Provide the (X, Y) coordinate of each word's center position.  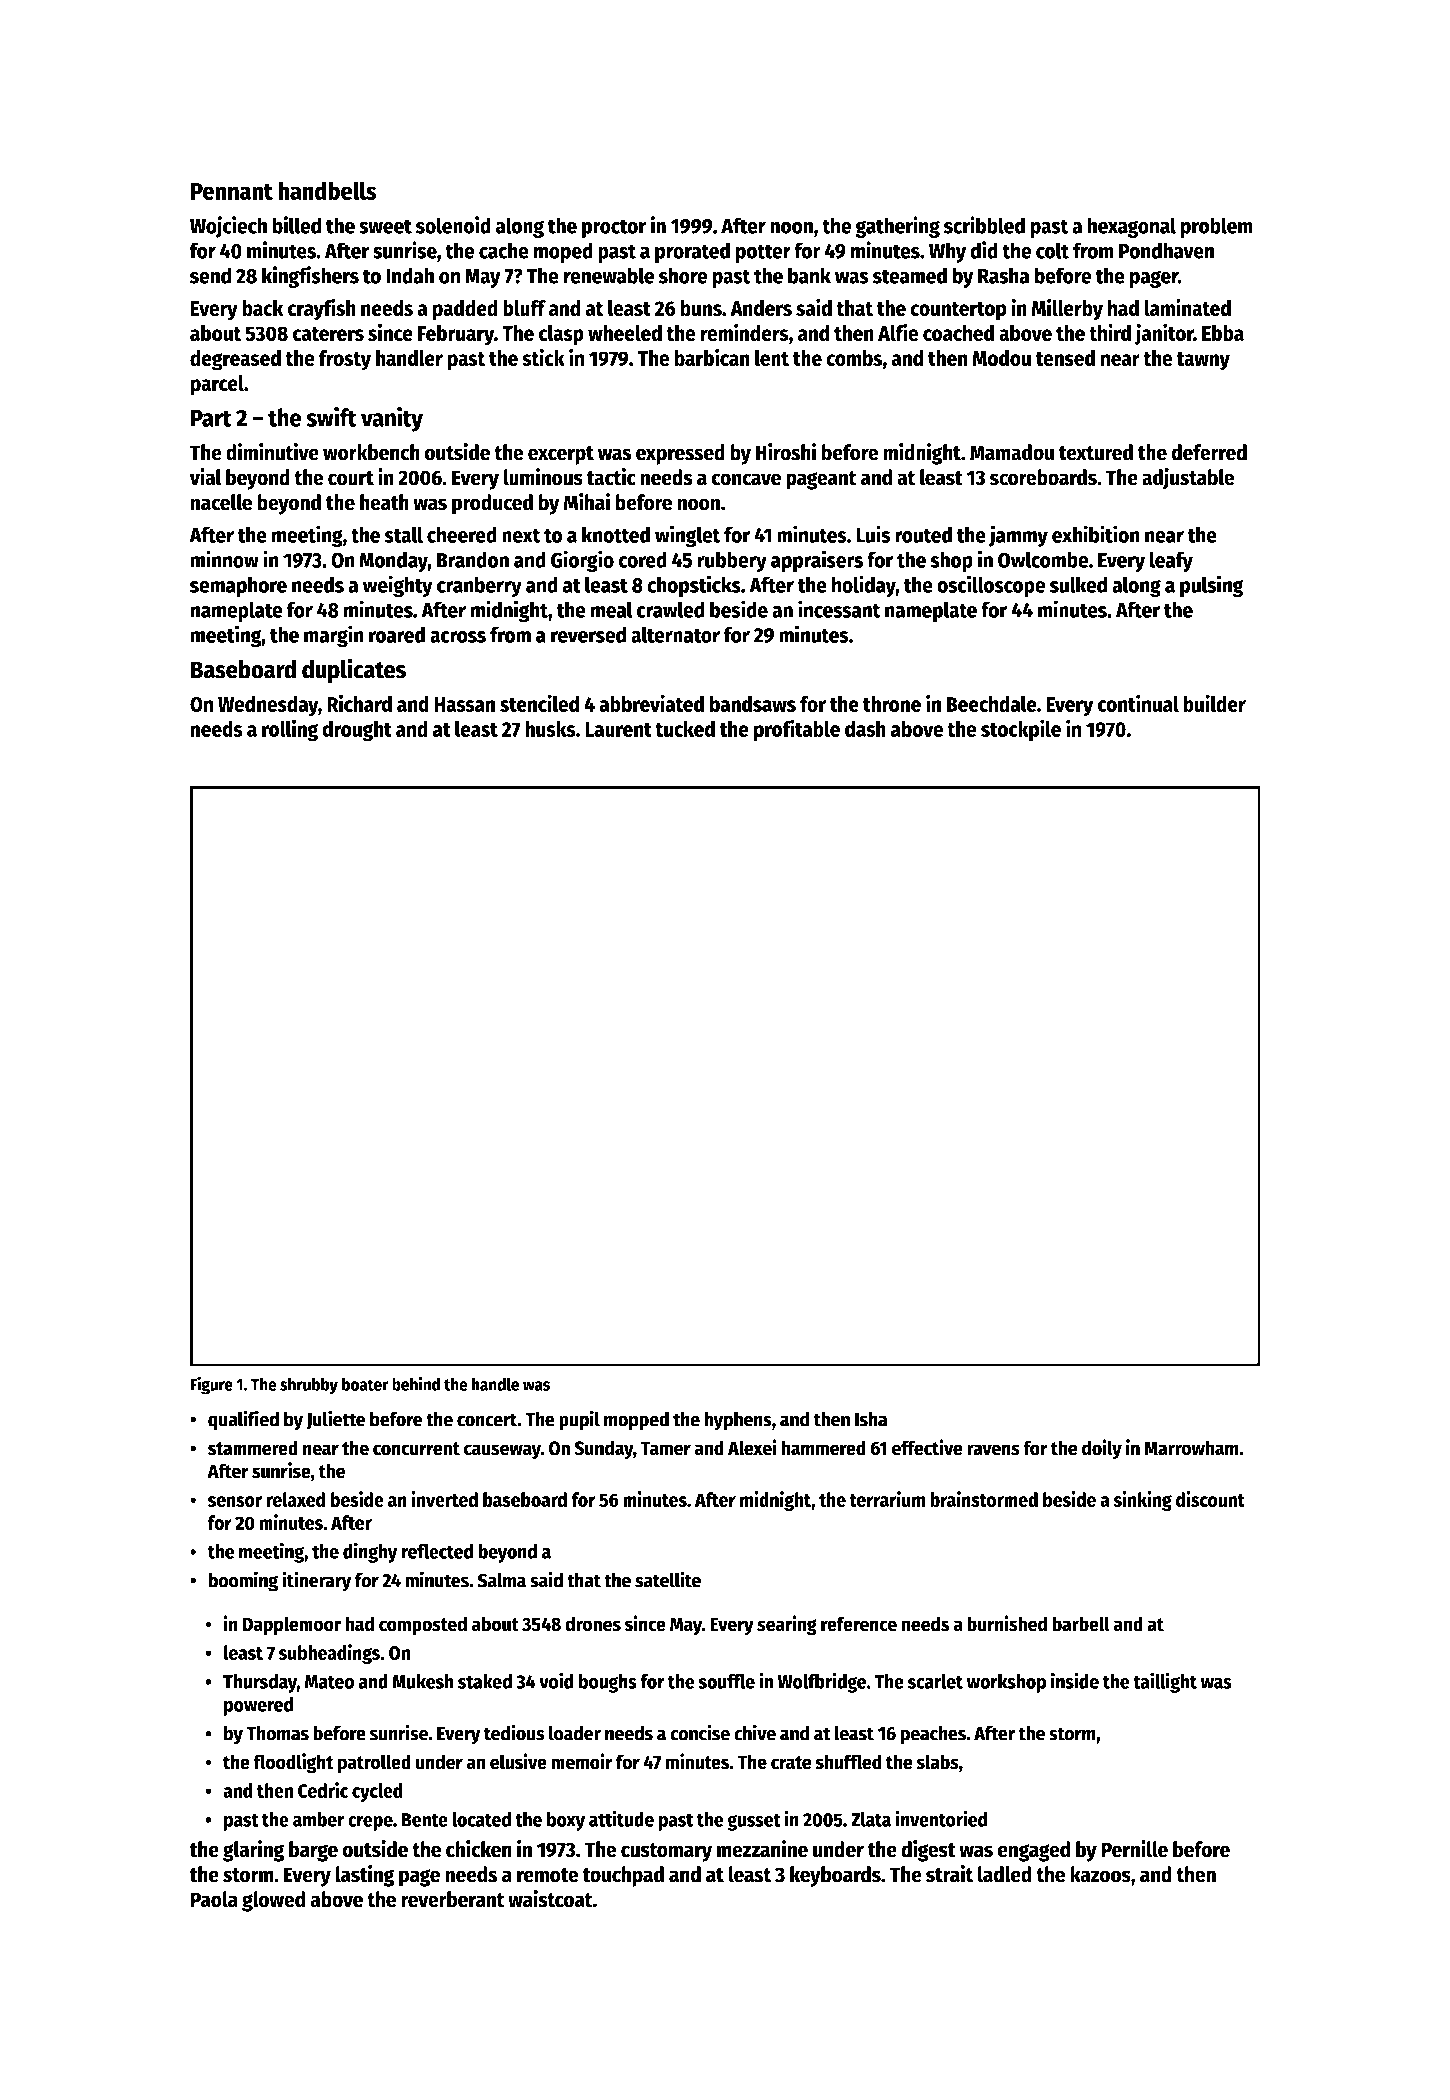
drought (357, 731)
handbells (327, 190)
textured (1096, 452)
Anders (761, 308)
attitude (621, 1818)
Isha (871, 1419)
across (458, 637)
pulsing (1212, 586)
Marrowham (1191, 1448)
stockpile (1021, 730)
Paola (214, 1899)
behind (416, 1383)
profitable (797, 730)
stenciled (540, 703)
